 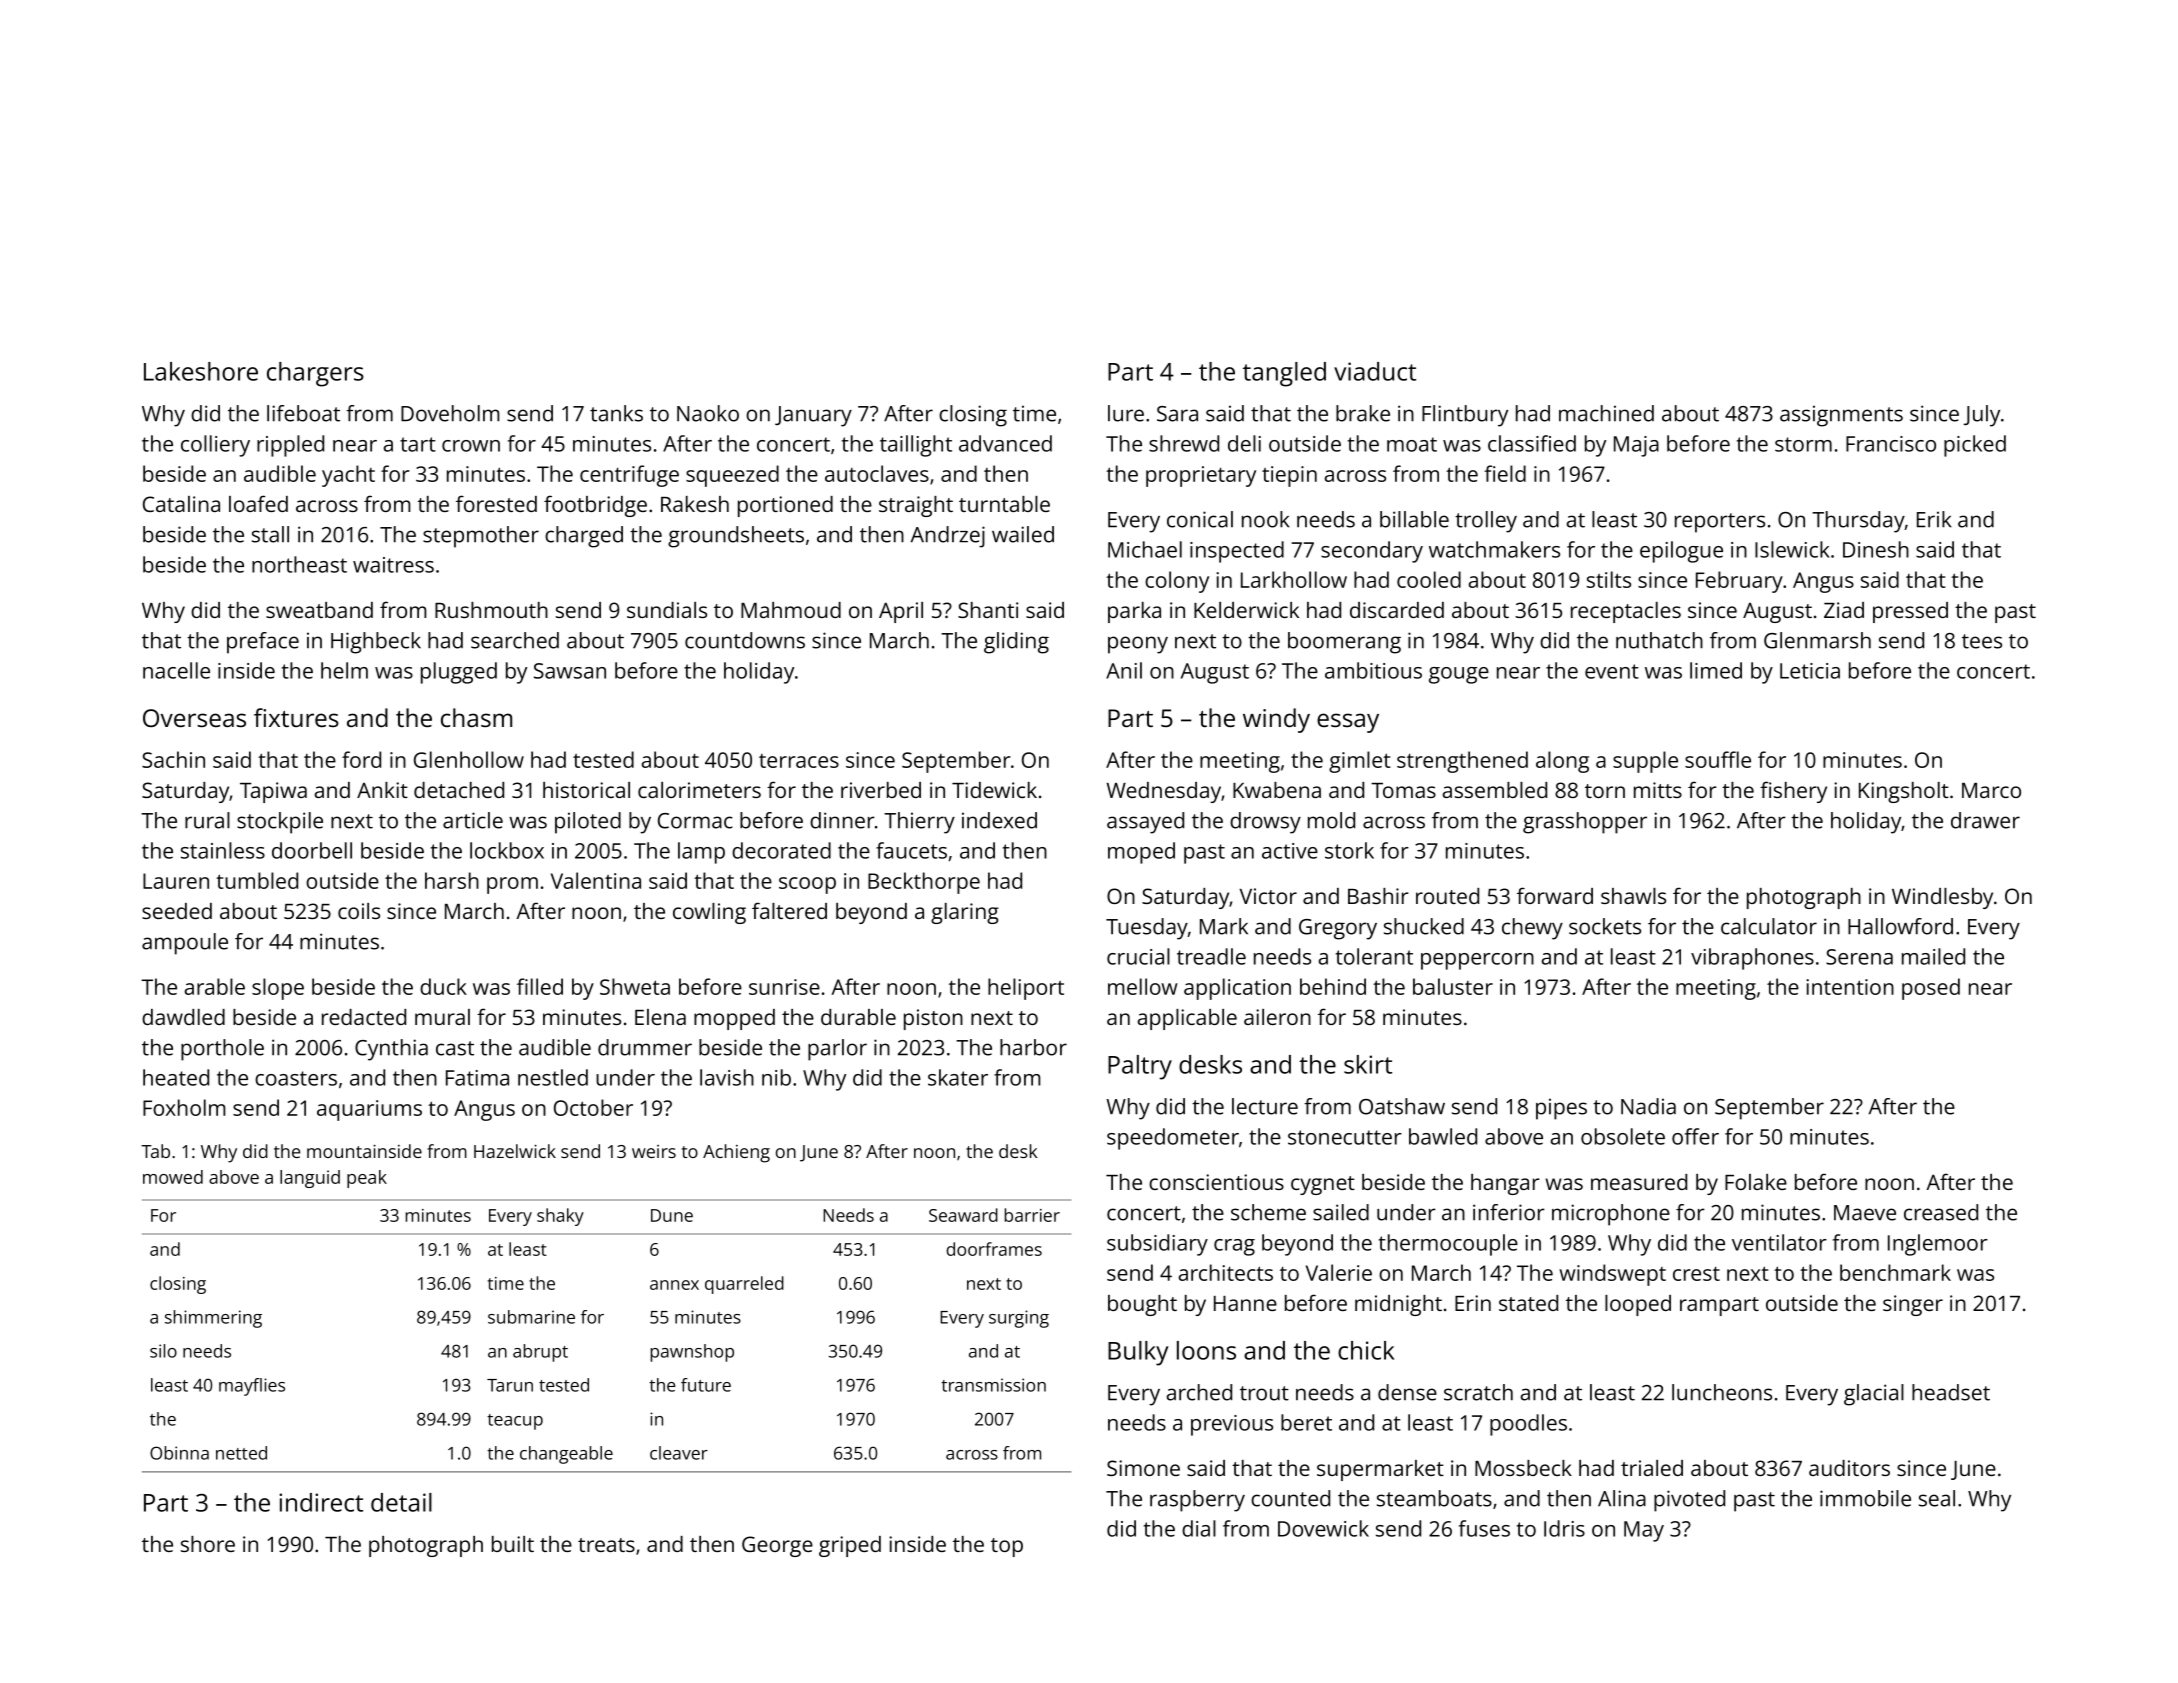 I want to click on coils, so click(x=359, y=911).
